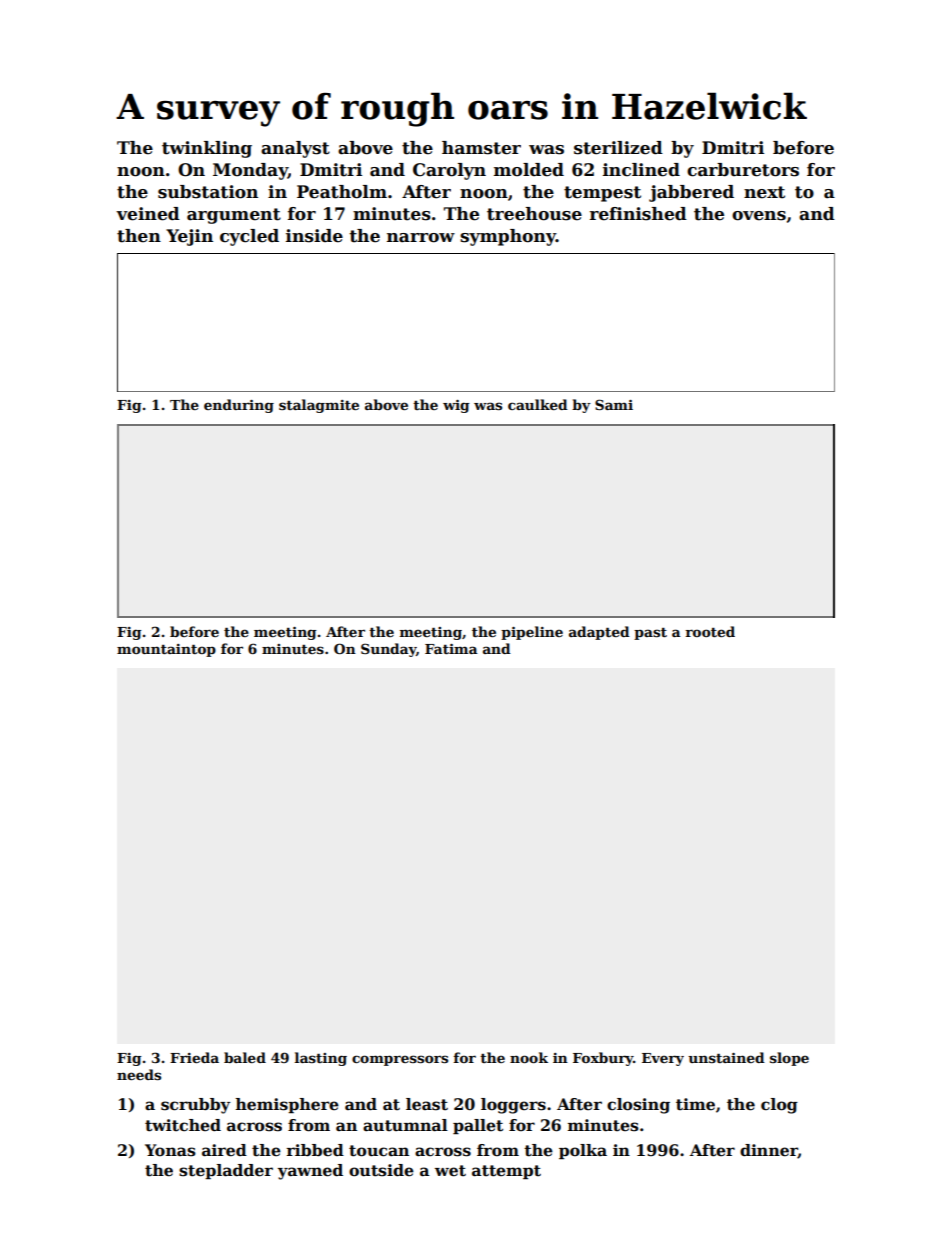 Image resolution: width=952 pixels, height=1233 pixels. I want to click on ribbed, so click(315, 1150).
